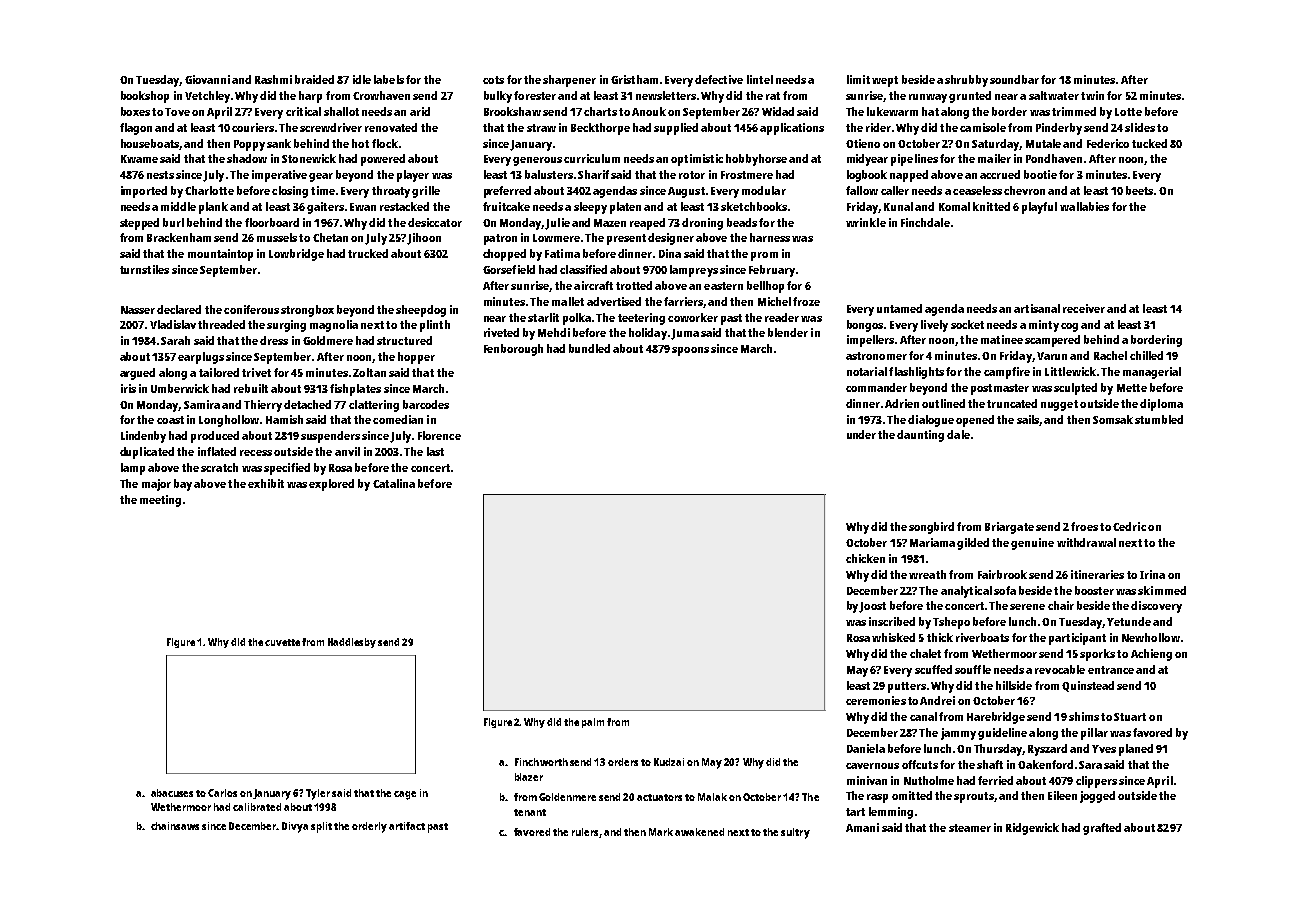 This image has width=1308, height=924. Describe the element at coordinates (247, 158) in the image. I see `shadow` at that location.
